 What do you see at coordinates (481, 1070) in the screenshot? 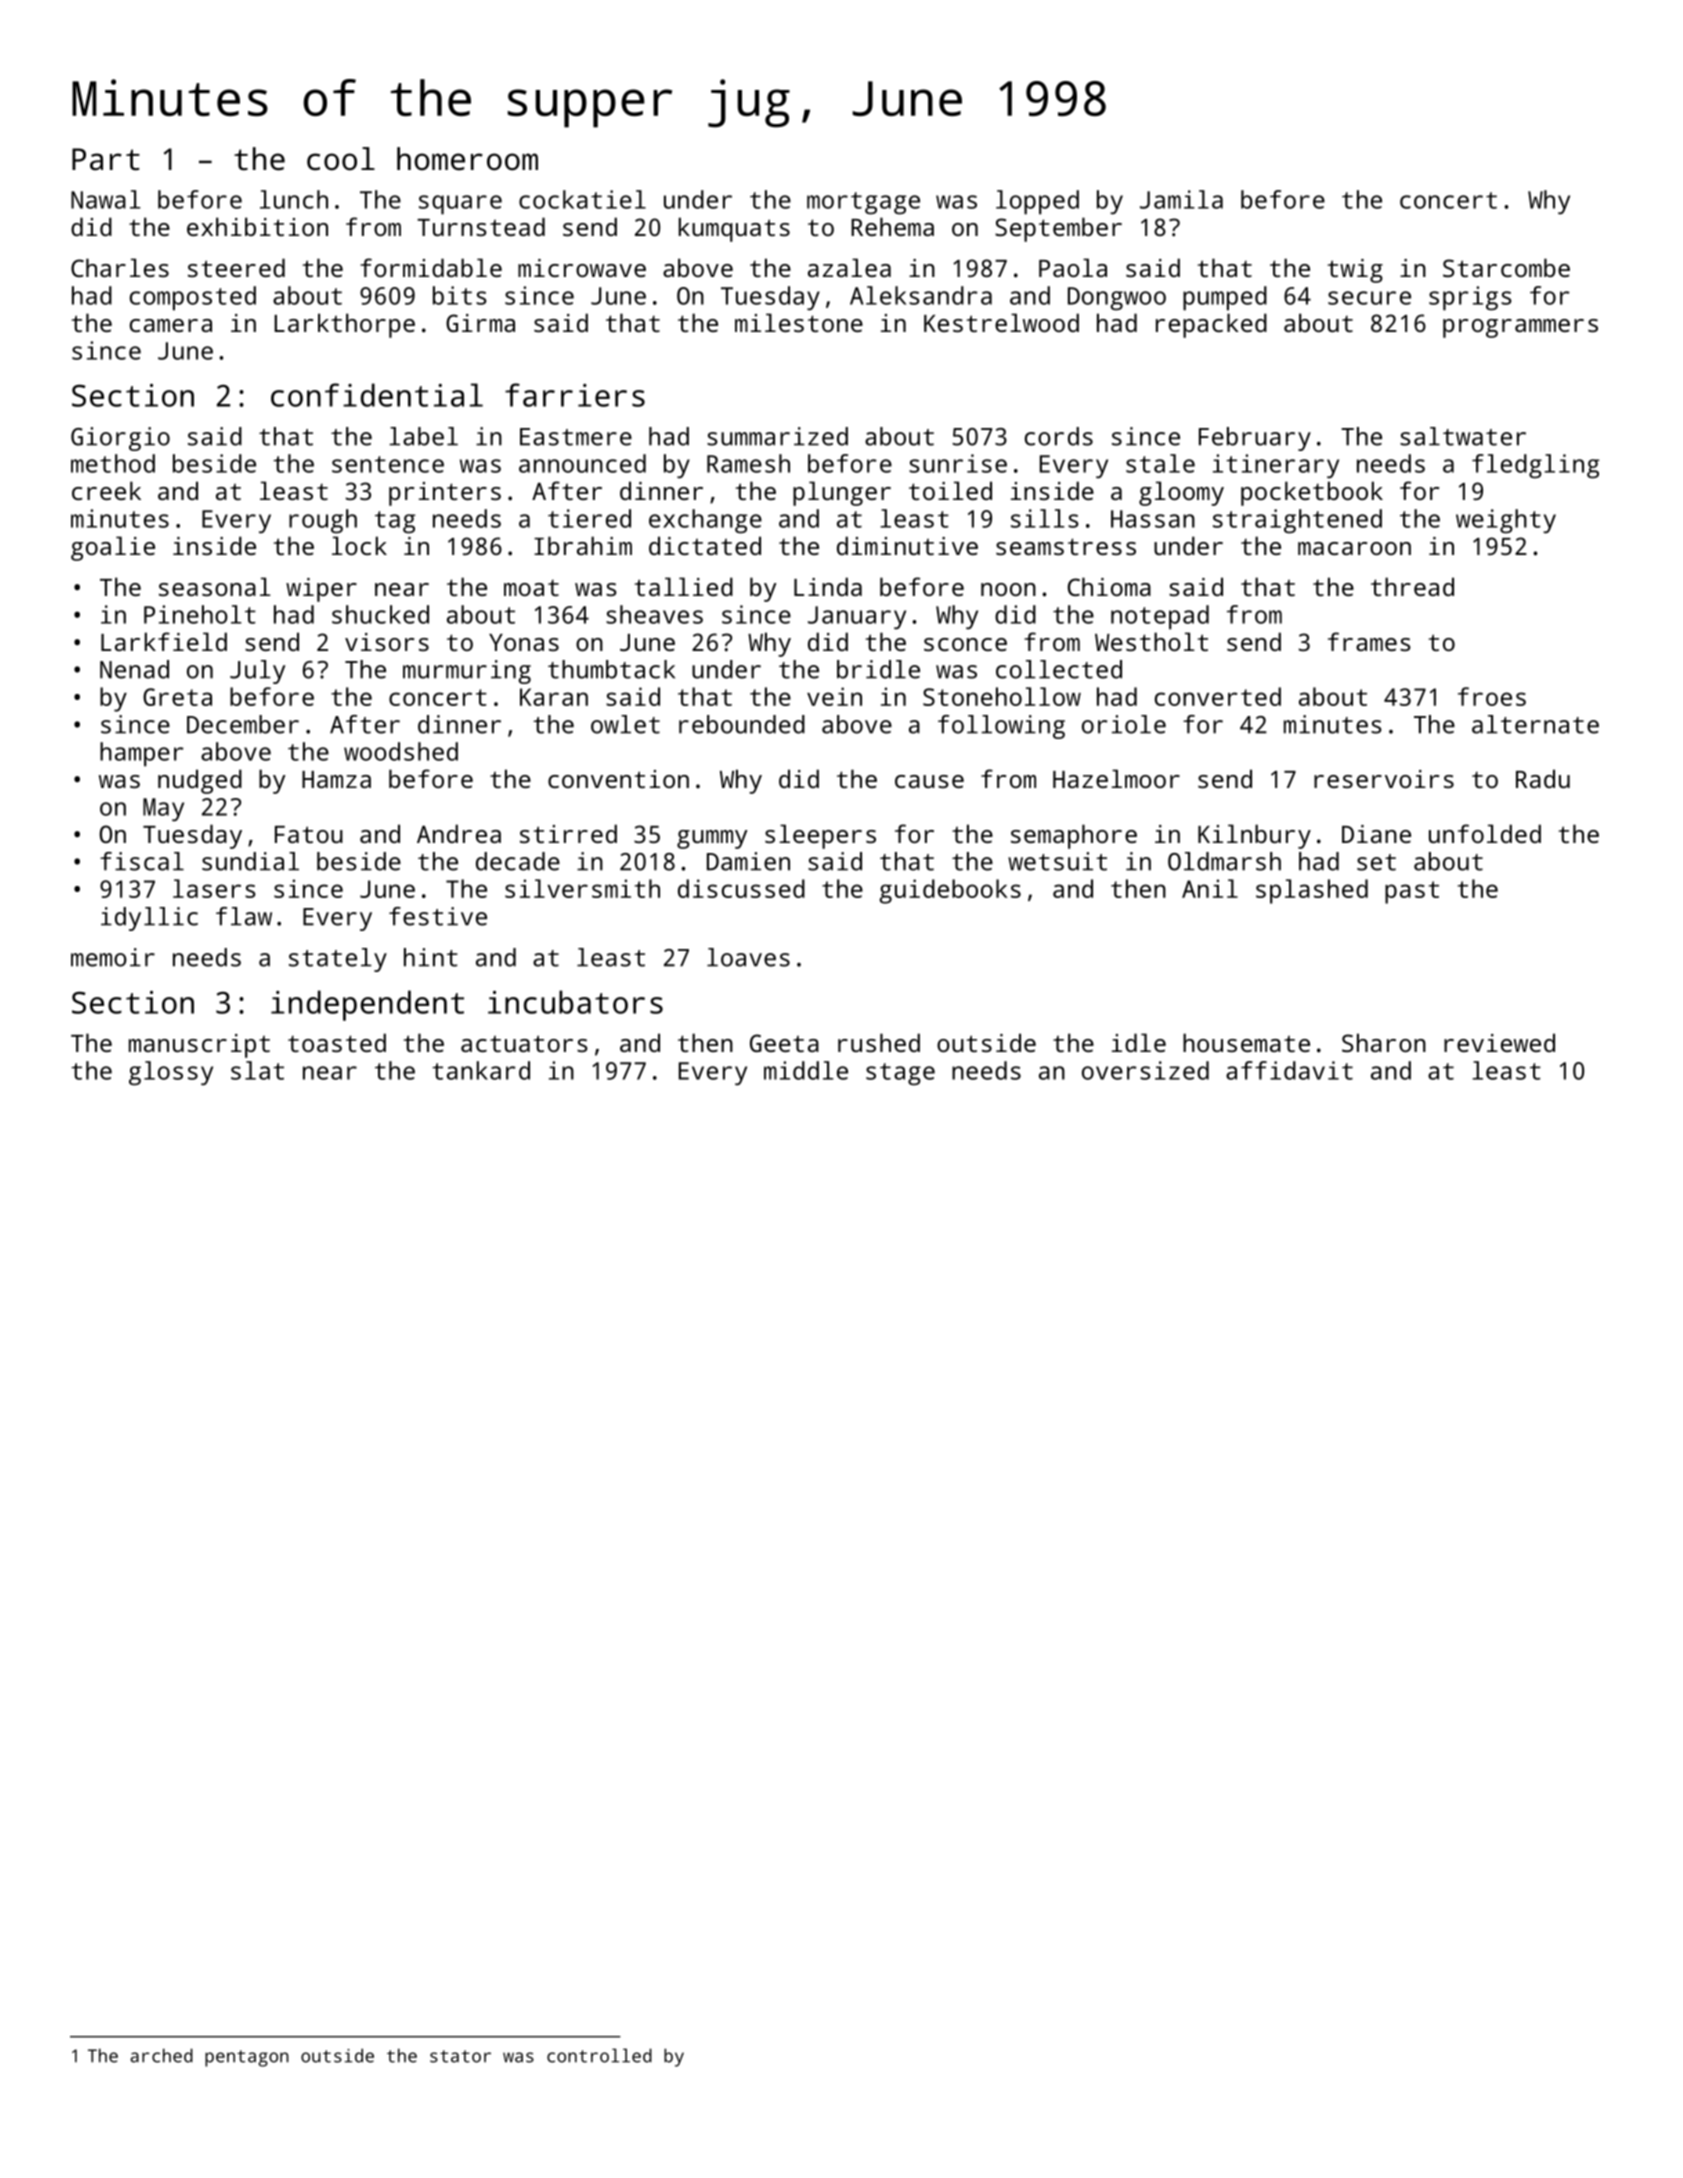
I see `tankard` at bounding box center [481, 1070].
